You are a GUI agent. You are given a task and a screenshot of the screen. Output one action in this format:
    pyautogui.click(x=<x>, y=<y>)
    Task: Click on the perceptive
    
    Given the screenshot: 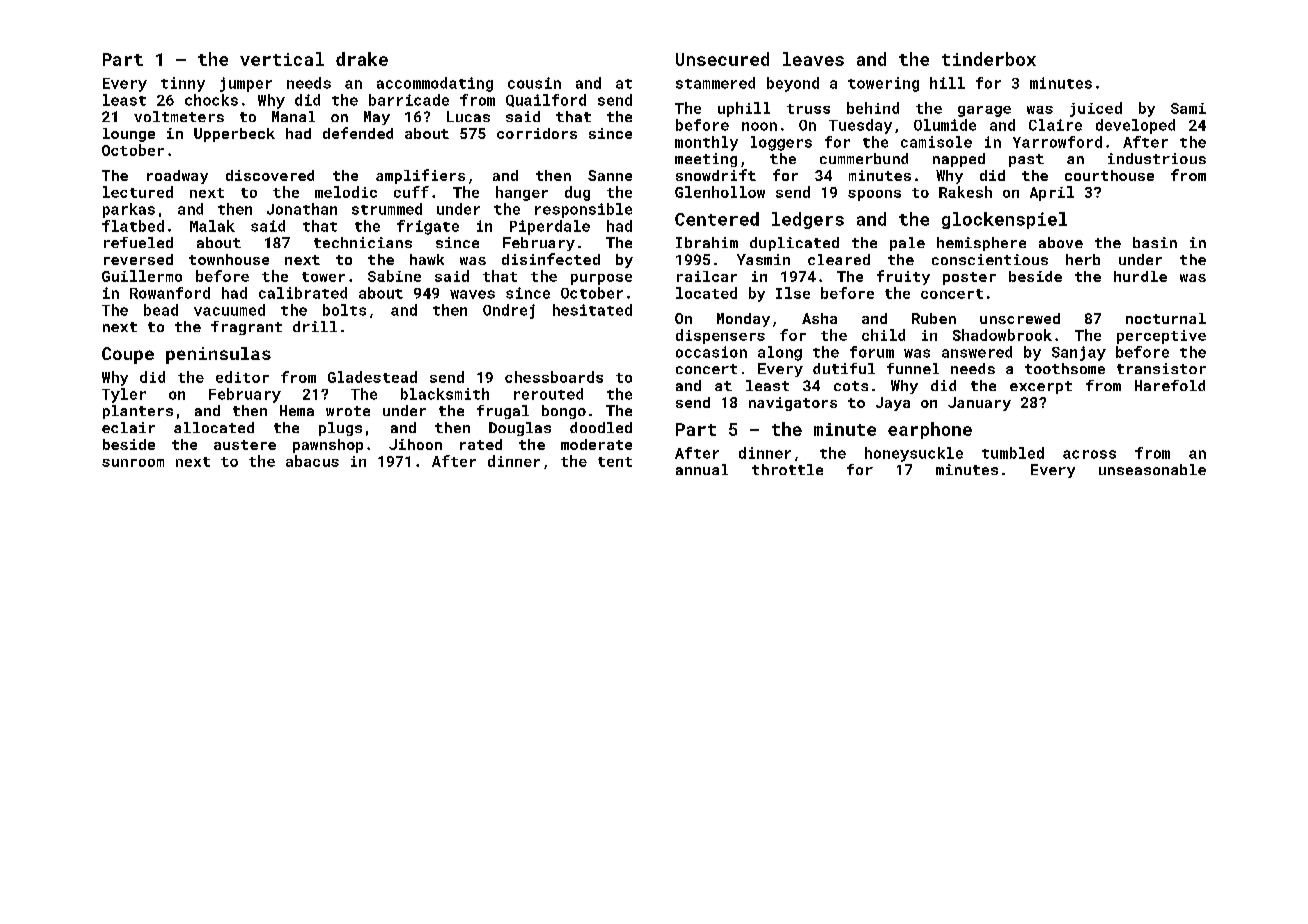 What is the action you would take?
    pyautogui.click(x=1161, y=337)
